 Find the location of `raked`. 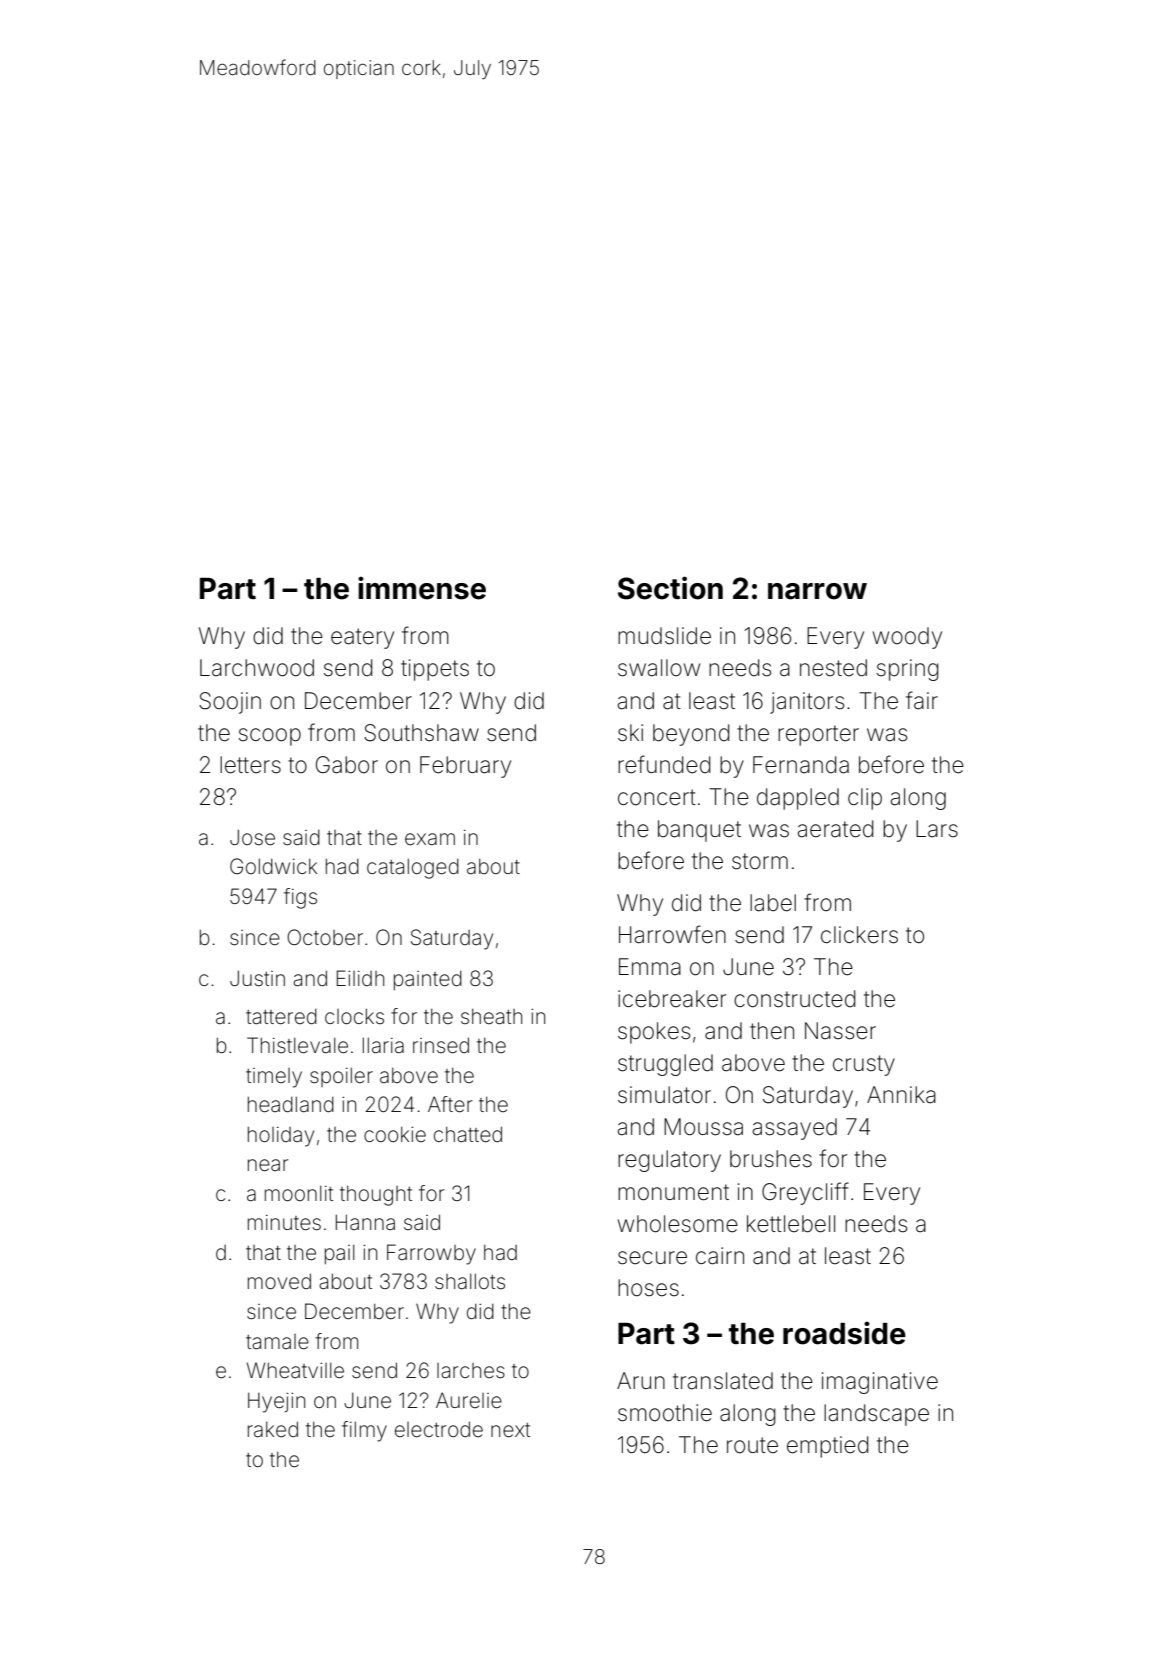

raked is located at coordinates (273, 1429).
